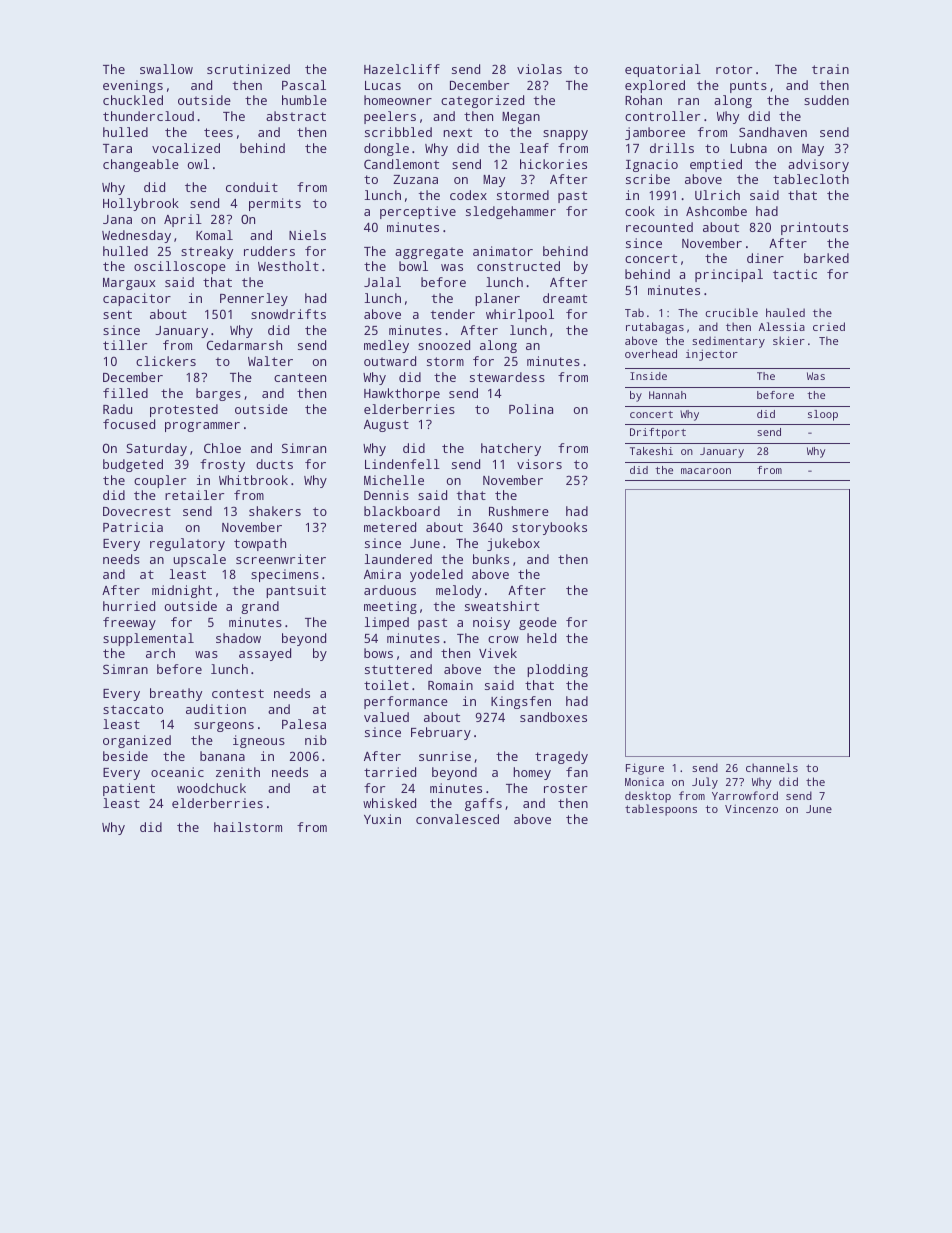 The width and height of the screenshot is (952, 1233). What do you see at coordinates (549, 528) in the screenshot?
I see `storybooks` at bounding box center [549, 528].
